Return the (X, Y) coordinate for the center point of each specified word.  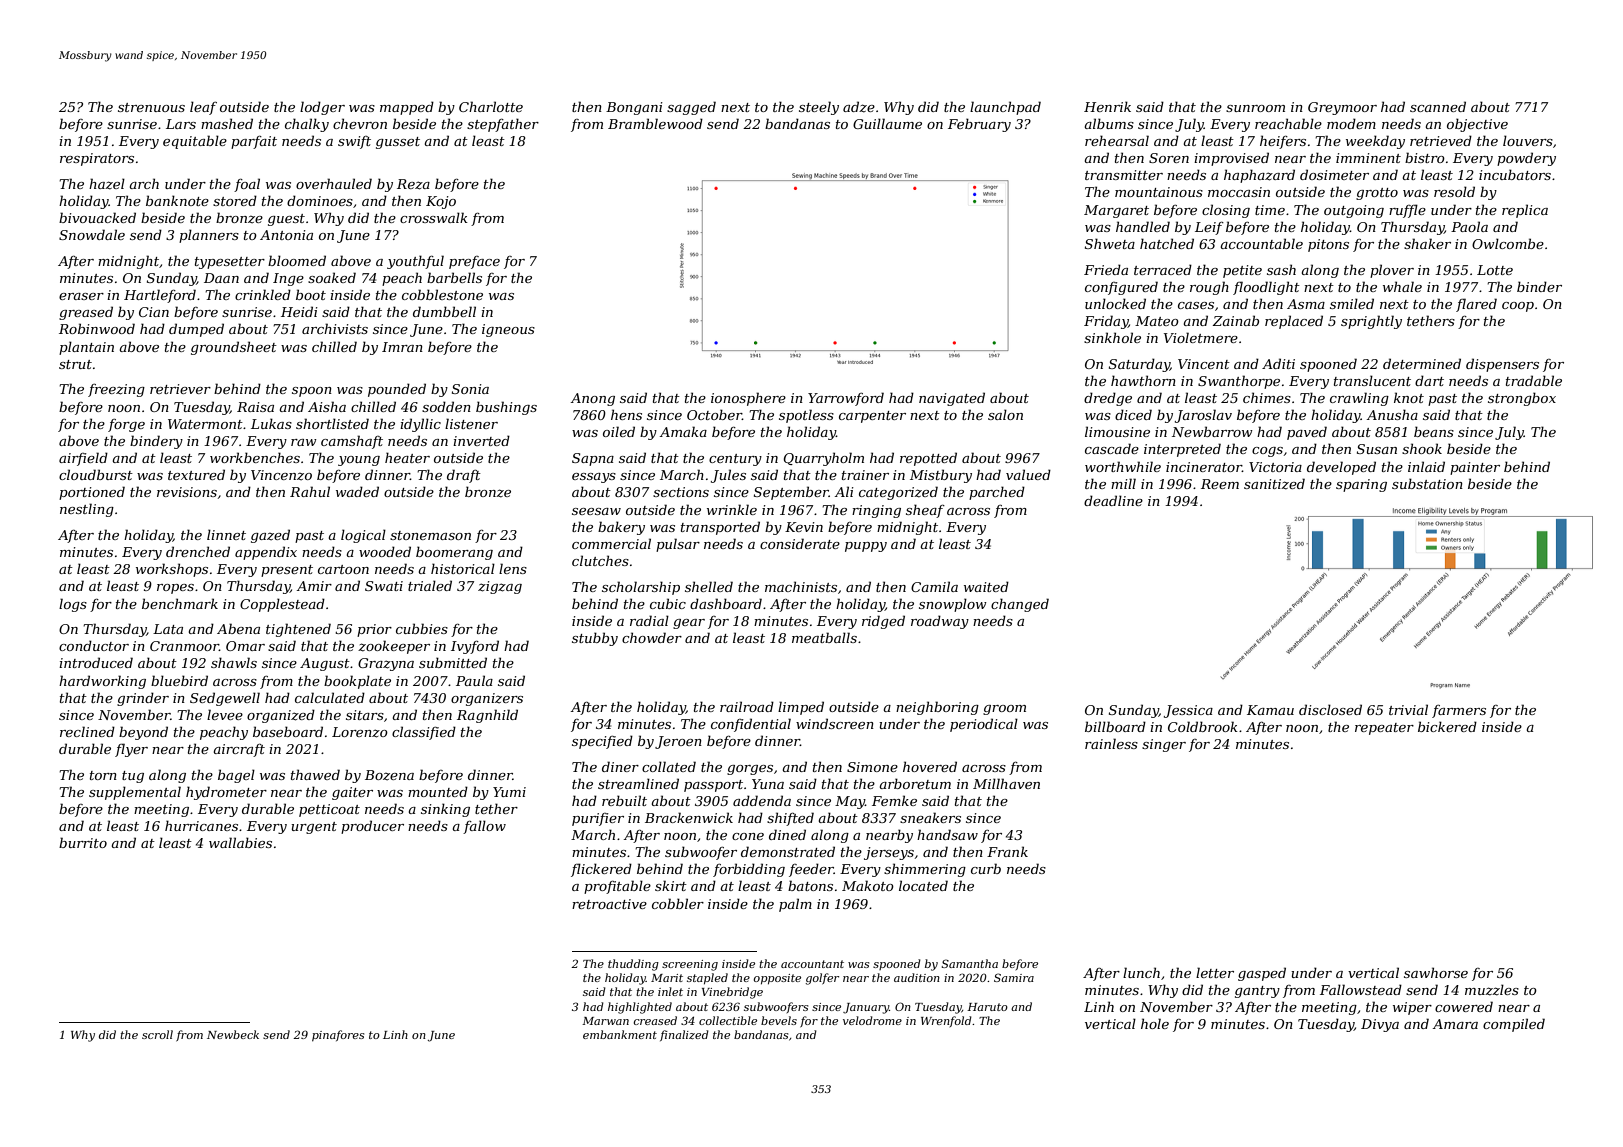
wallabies (240, 842)
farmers (1459, 711)
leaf (203, 108)
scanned (1438, 106)
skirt (671, 885)
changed (1020, 605)
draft (464, 476)
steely (819, 108)
